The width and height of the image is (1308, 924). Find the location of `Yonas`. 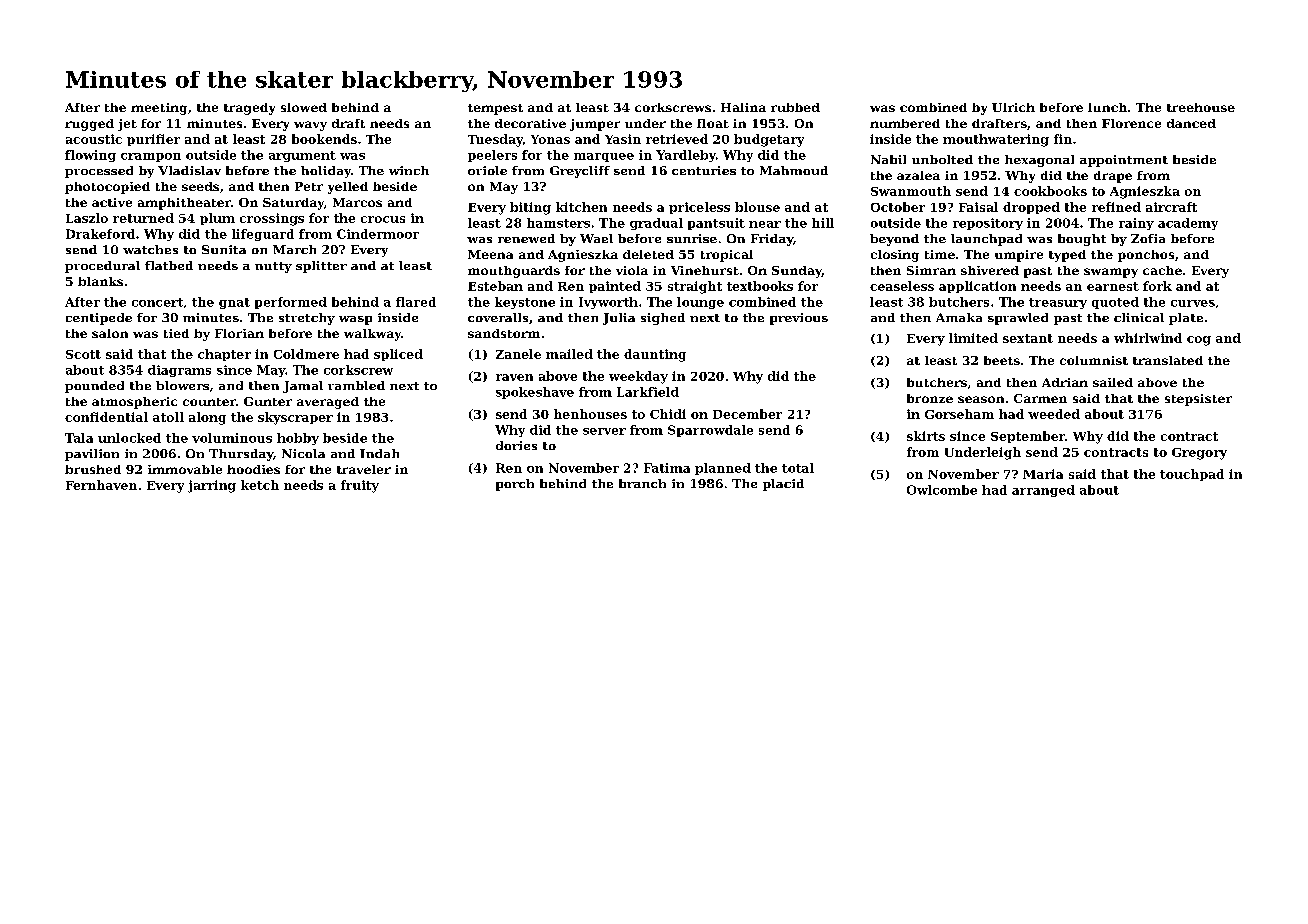

Yonas is located at coordinates (550, 139).
